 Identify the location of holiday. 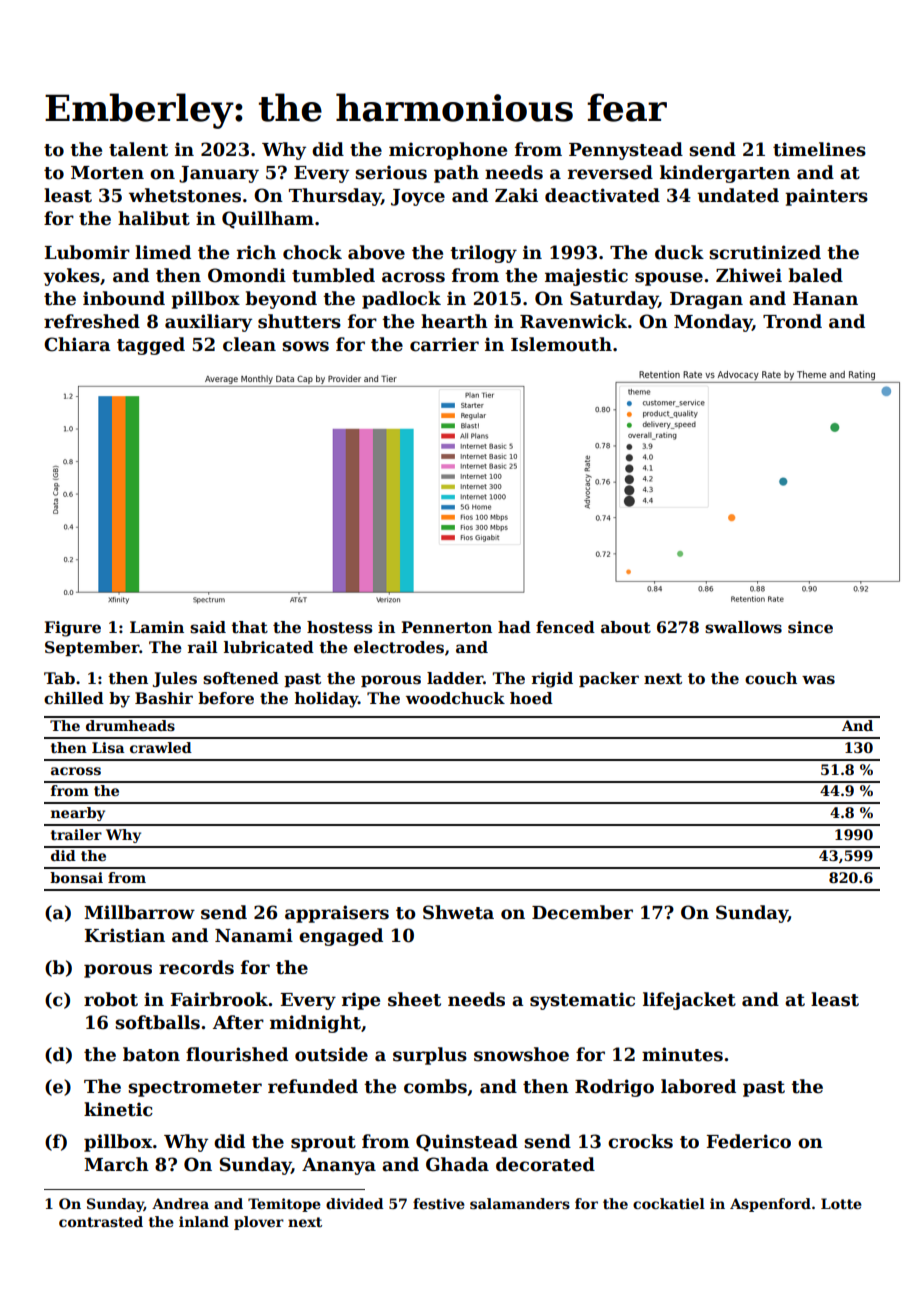
(326, 700).
